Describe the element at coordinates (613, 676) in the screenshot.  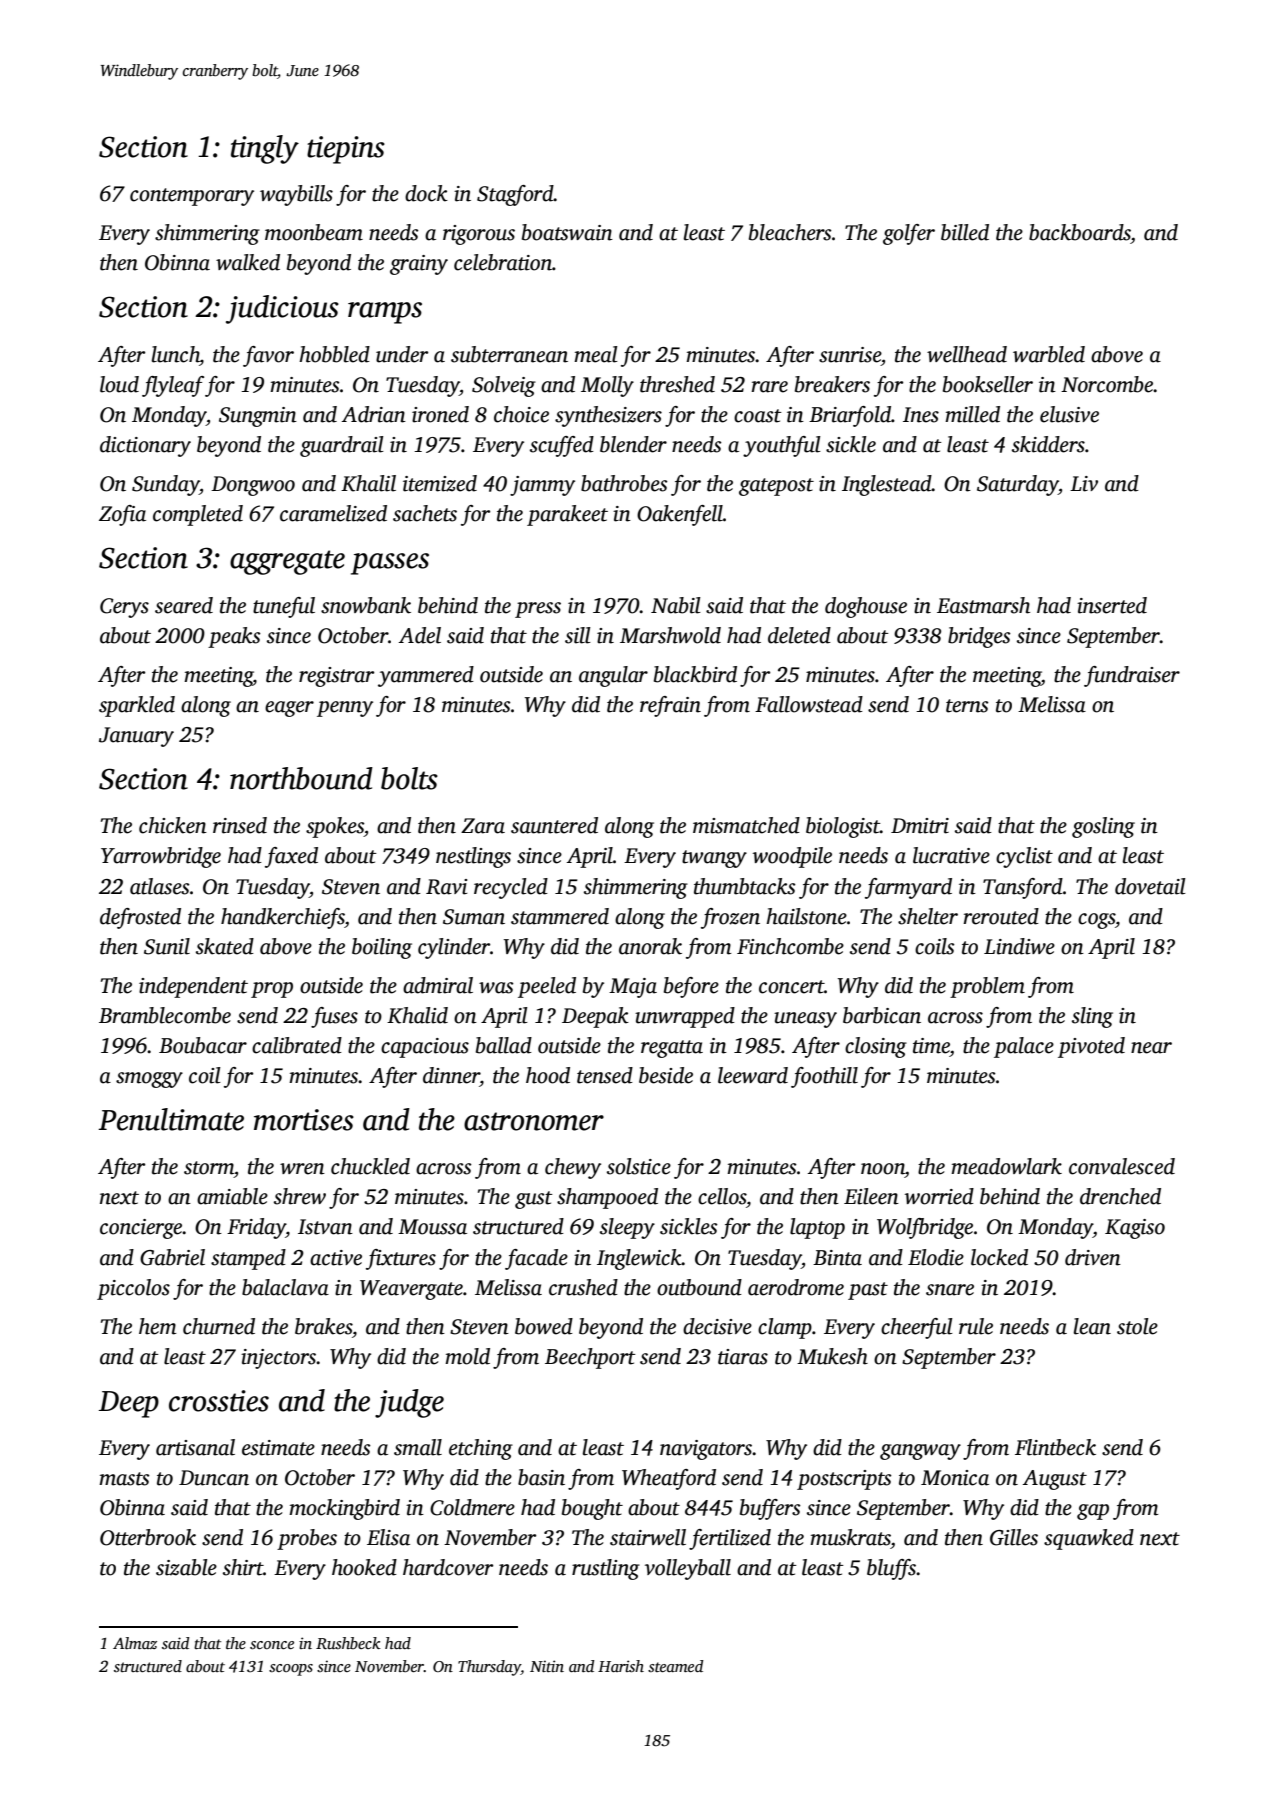
I see `angular` at that location.
